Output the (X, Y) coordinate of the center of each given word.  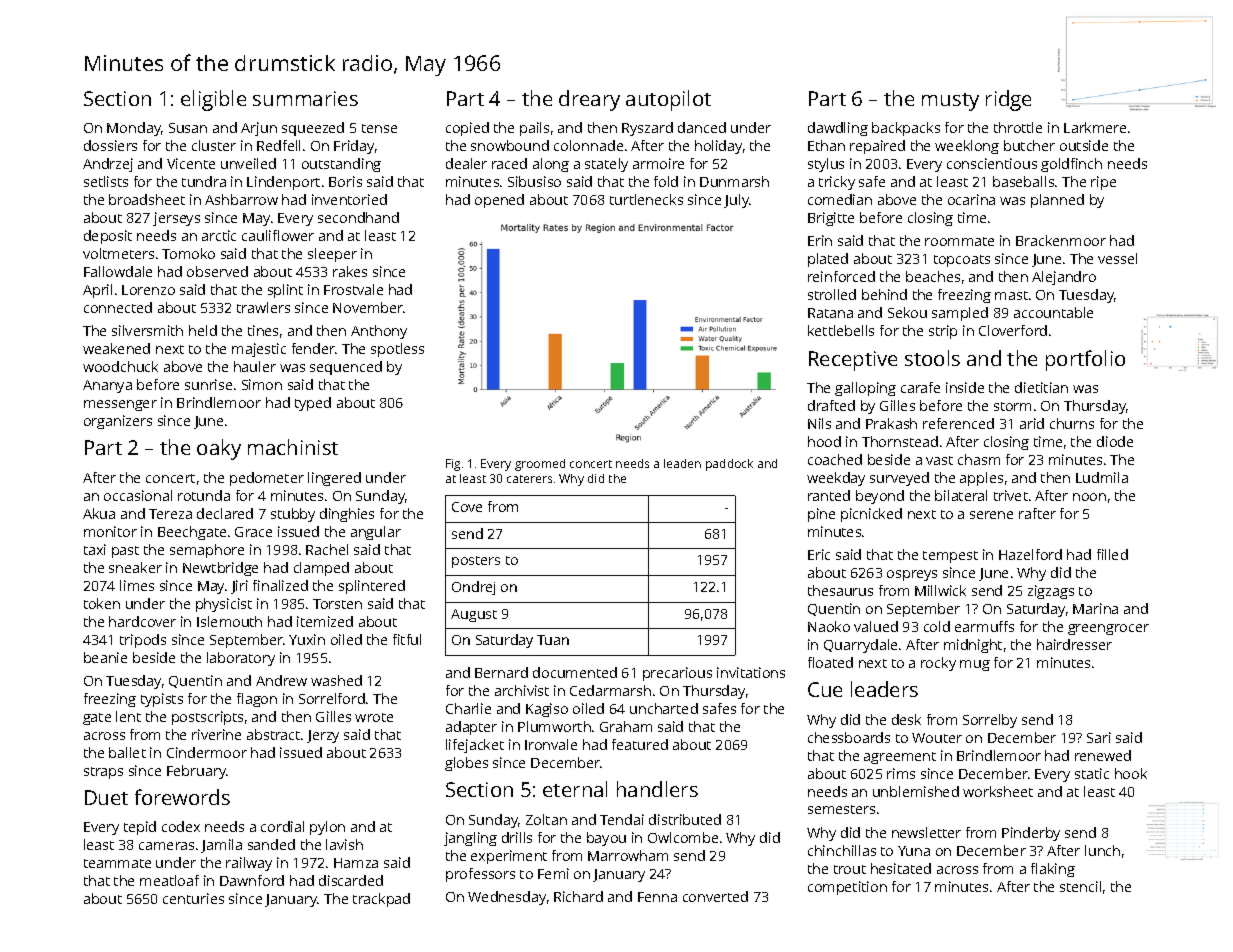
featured (640, 744)
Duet (106, 797)
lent (128, 716)
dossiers (110, 145)
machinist (293, 447)
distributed (685, 819)
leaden (682, 463)
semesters (841, 809)
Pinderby (1031, 834)
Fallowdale (118, 271)
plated (828, 260)
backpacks (906, 129)
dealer (466, 163)
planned (1057, 201)
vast (939, 460)
